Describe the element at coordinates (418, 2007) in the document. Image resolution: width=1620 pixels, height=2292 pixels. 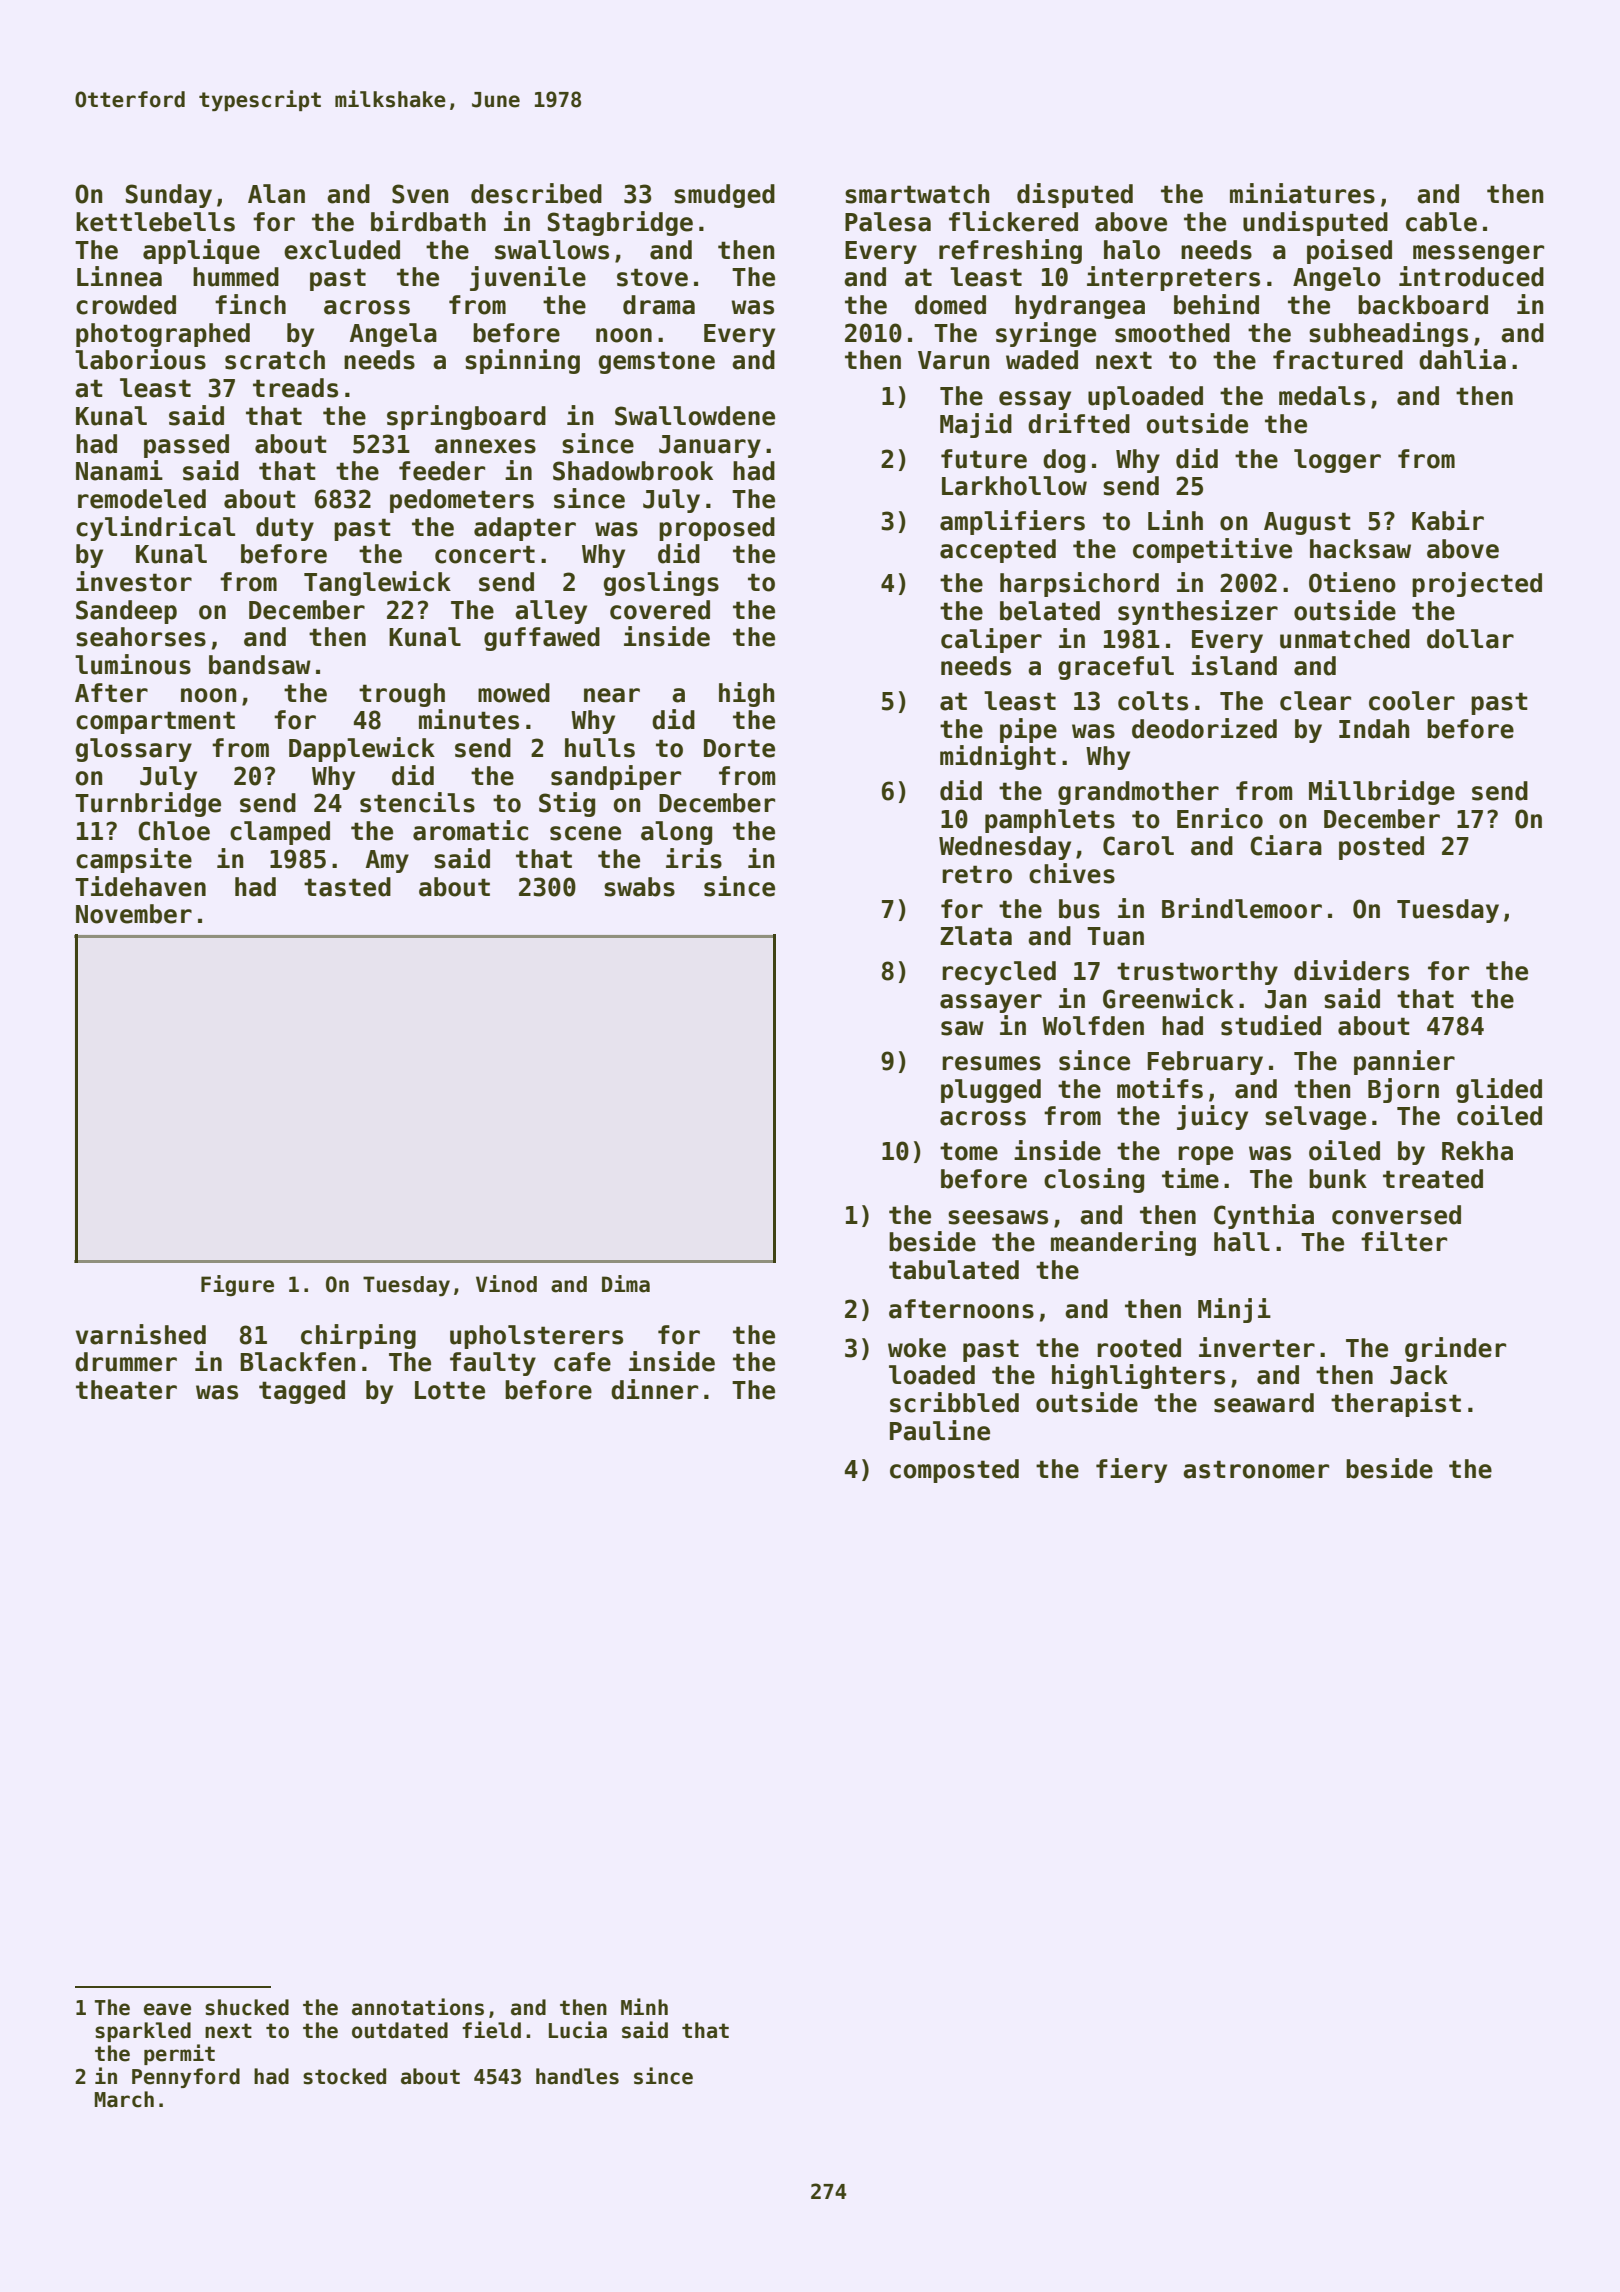
I see `annotations` at that location.
